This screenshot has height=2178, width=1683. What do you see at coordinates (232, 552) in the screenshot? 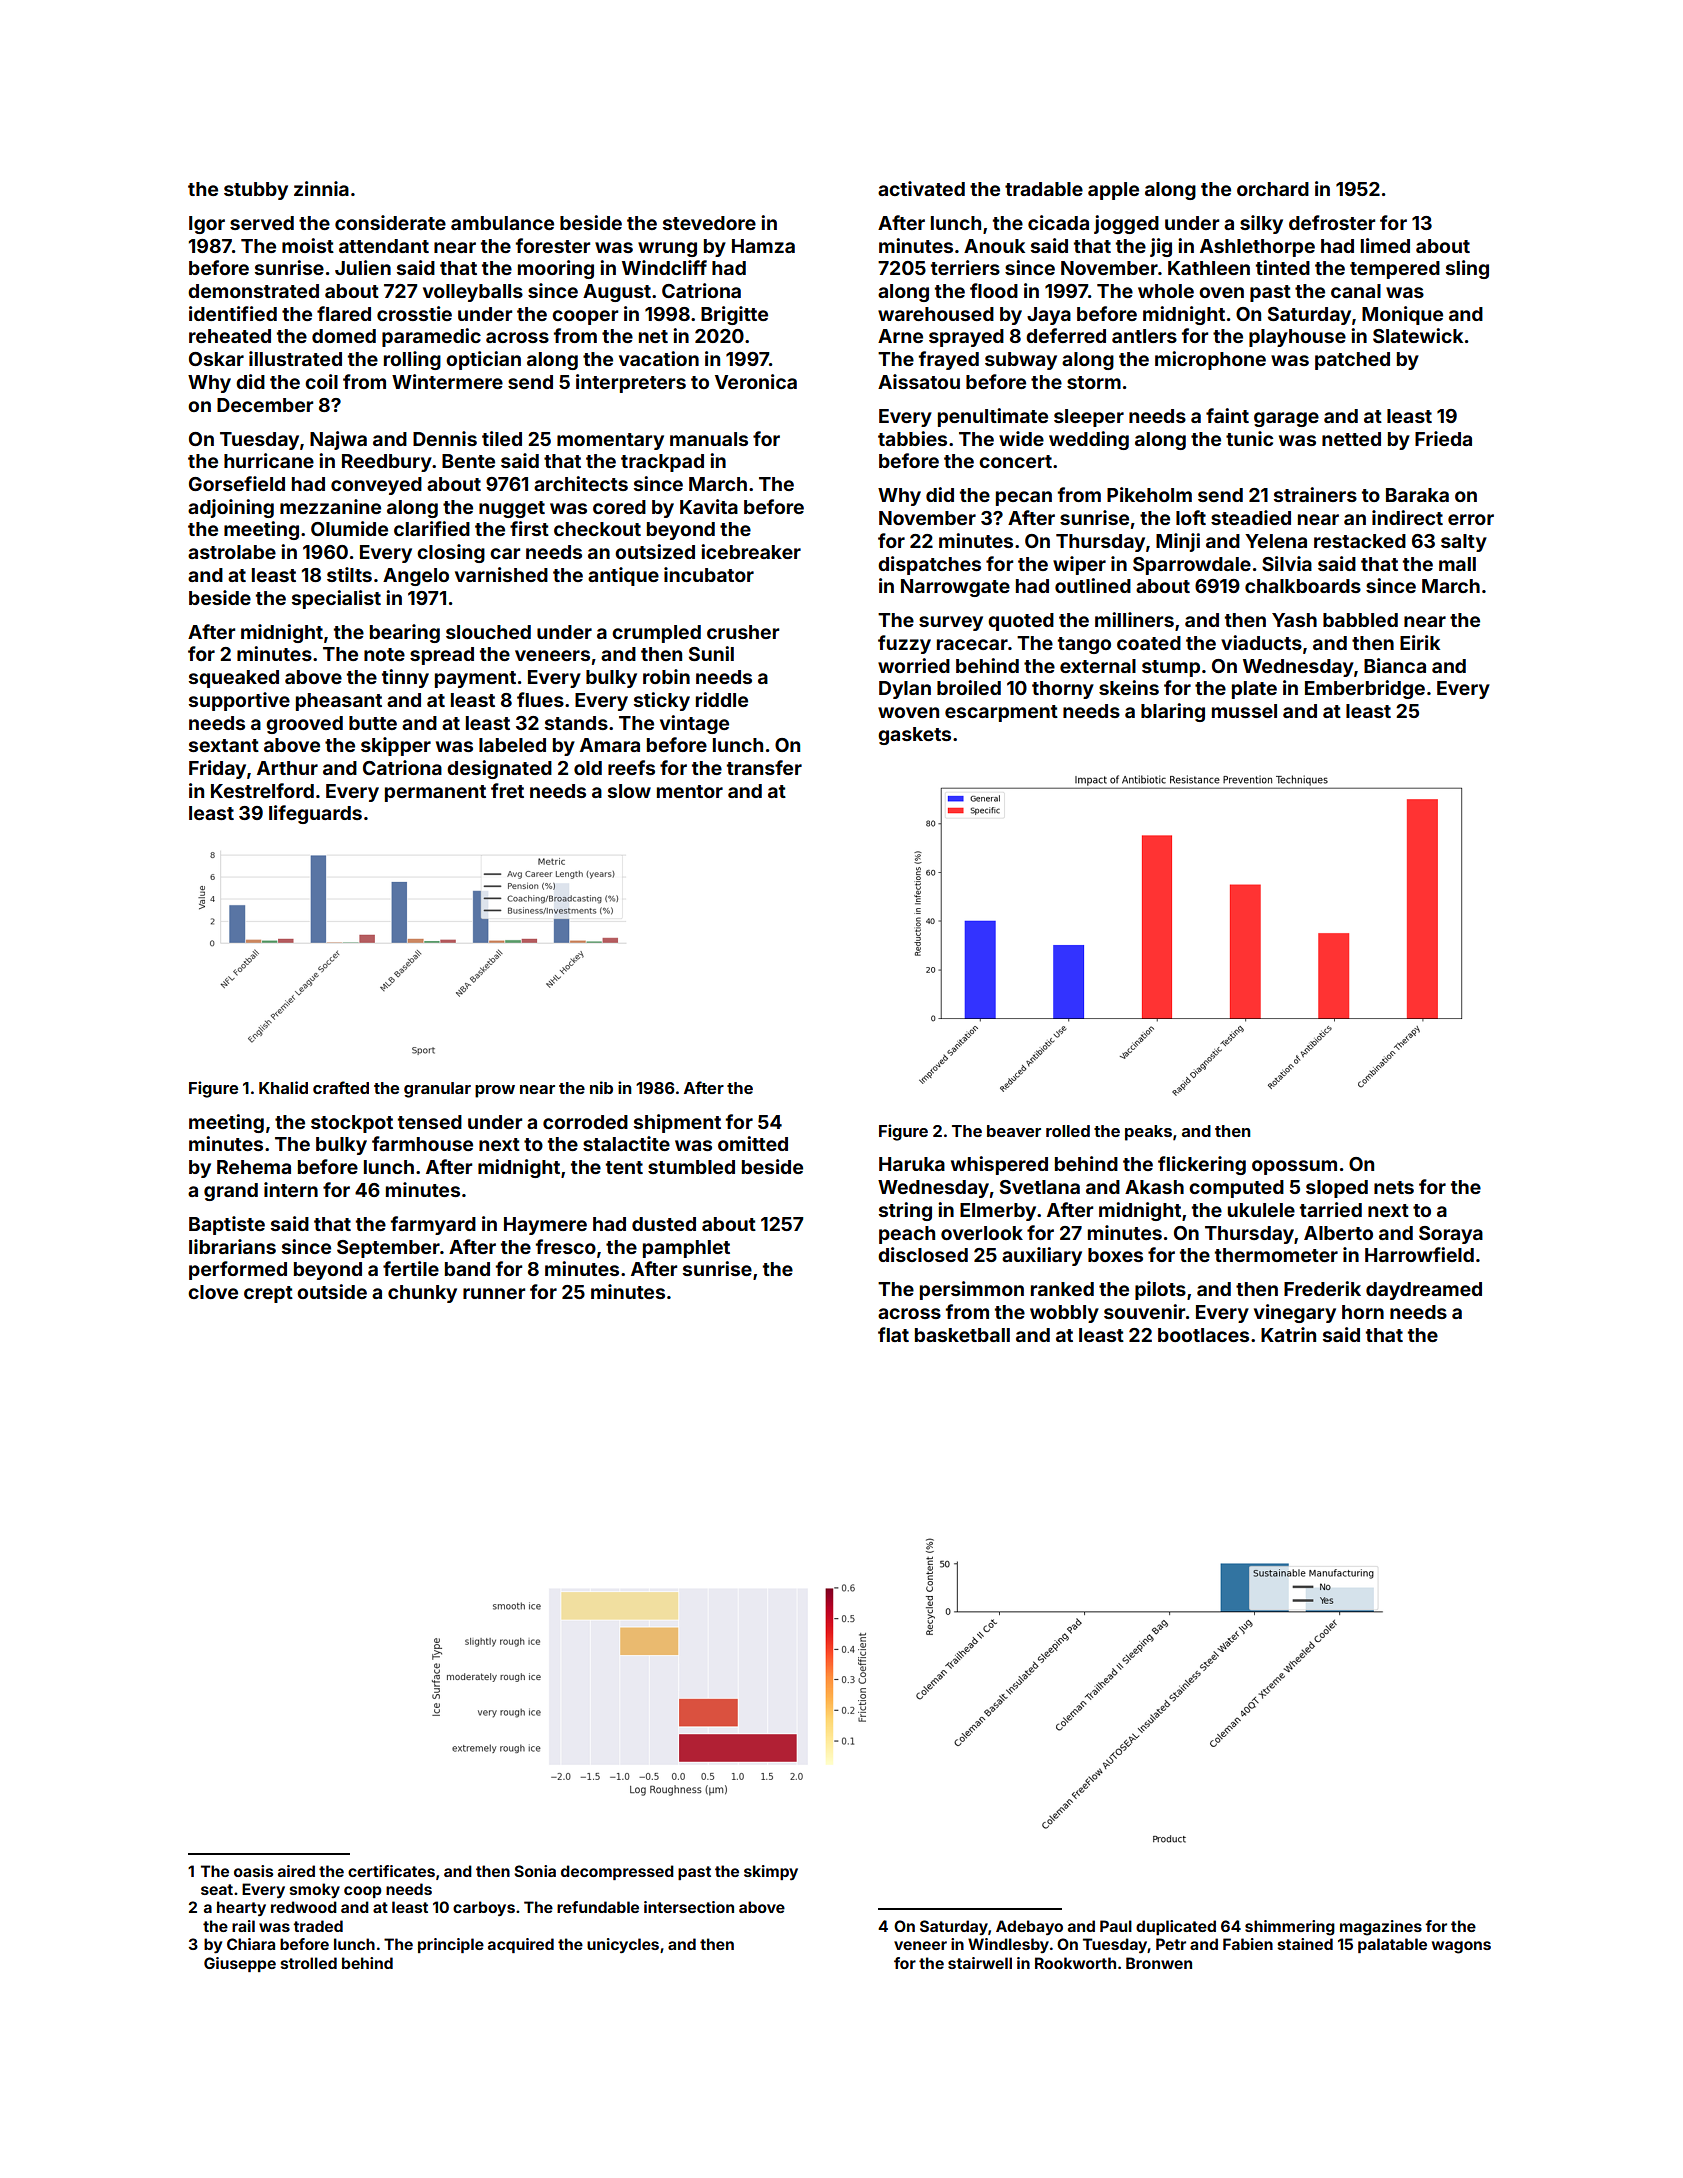
I see `astrolabe` at bounding box center [232, 552].
